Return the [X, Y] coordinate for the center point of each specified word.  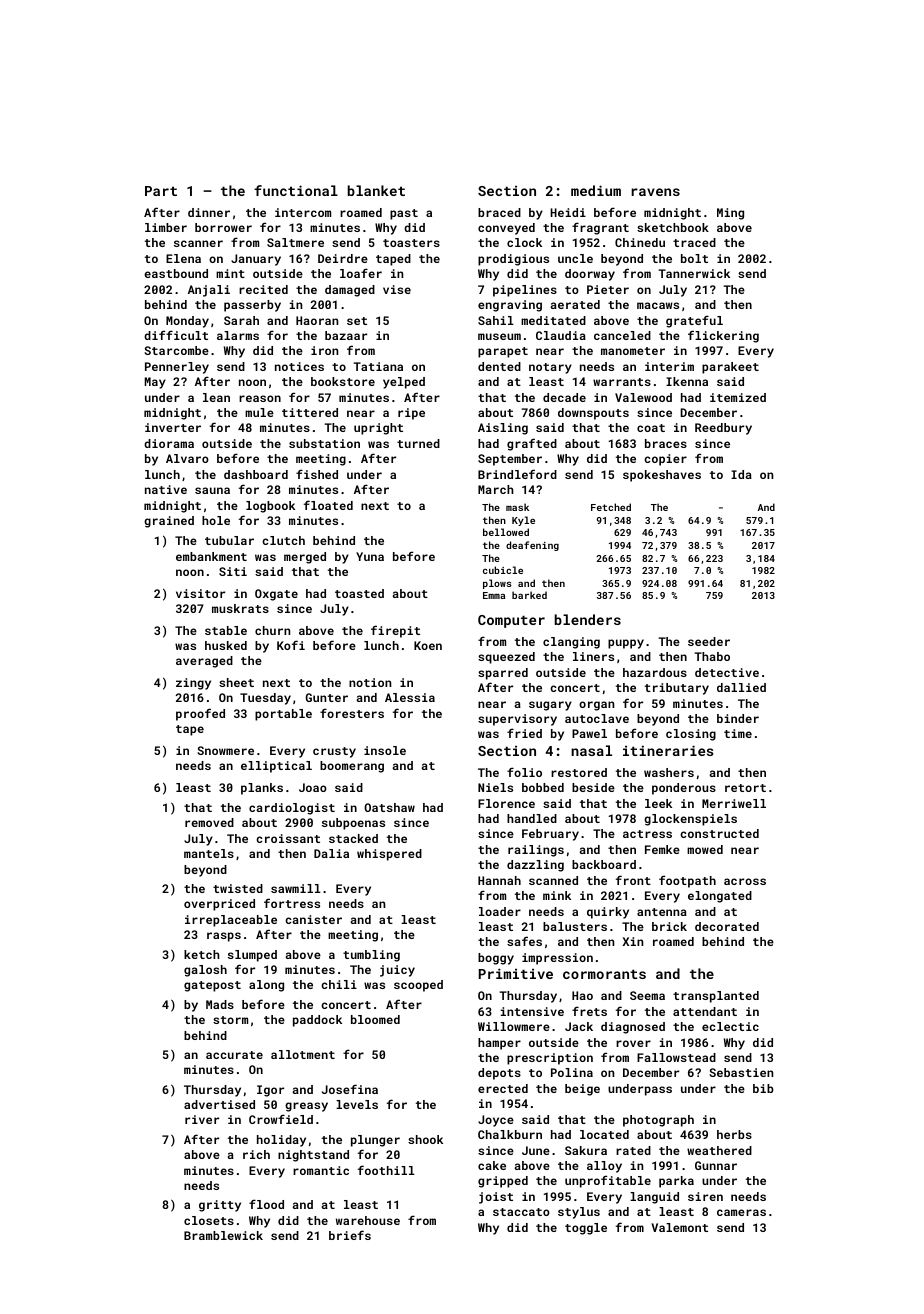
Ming [730, 214]
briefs [350, 1235]
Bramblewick [223, 1235]
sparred [503, 674]
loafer [361, 273]
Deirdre [343, 258]
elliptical [276, 767]
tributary [677, 689]
